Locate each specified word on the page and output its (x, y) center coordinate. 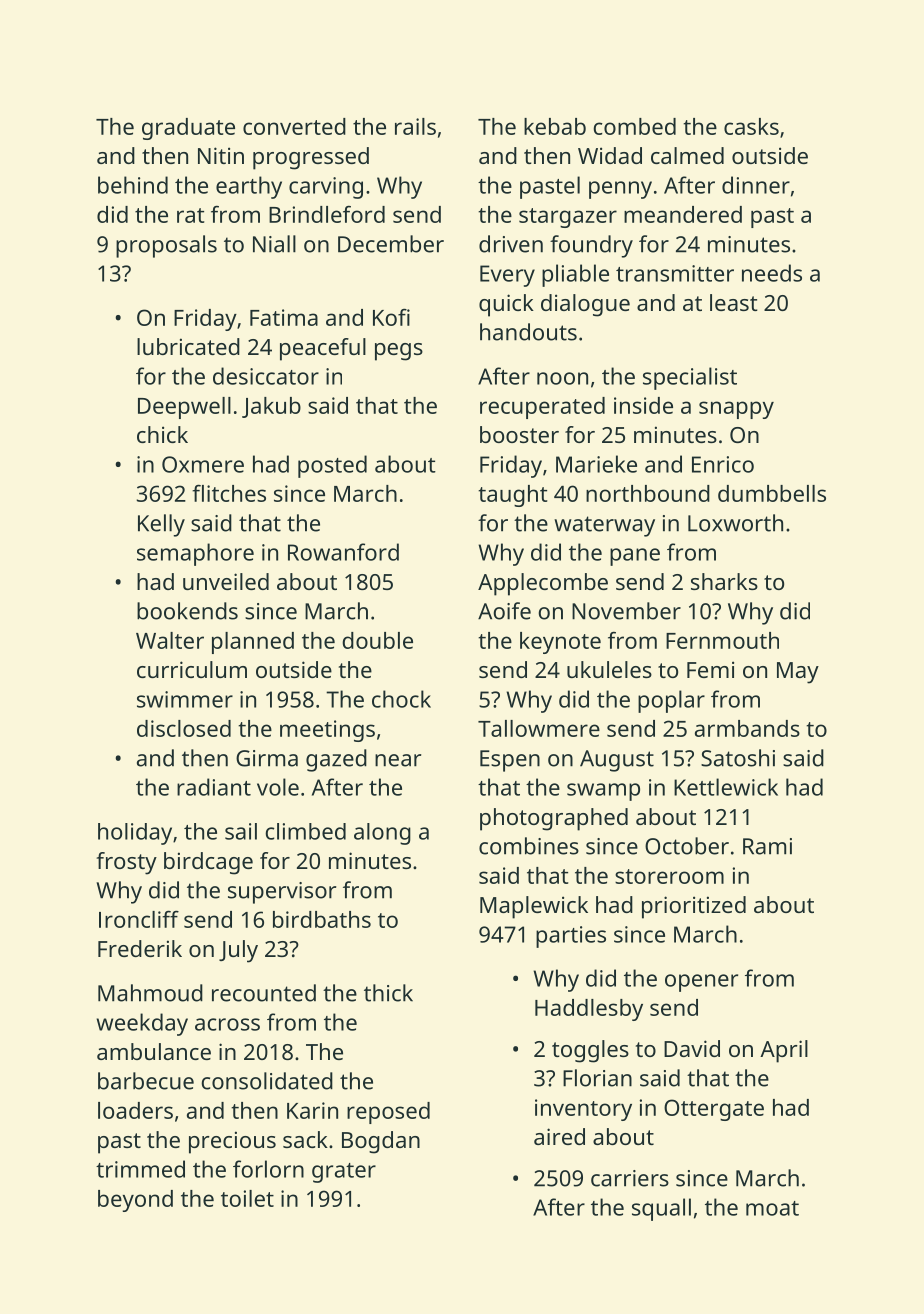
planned (253, 643)
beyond (135, 1201)
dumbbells (772, 493)
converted (294, 126)
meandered (683, 214)
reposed (388, 1113)
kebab (555, 126)
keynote (560, 643)
